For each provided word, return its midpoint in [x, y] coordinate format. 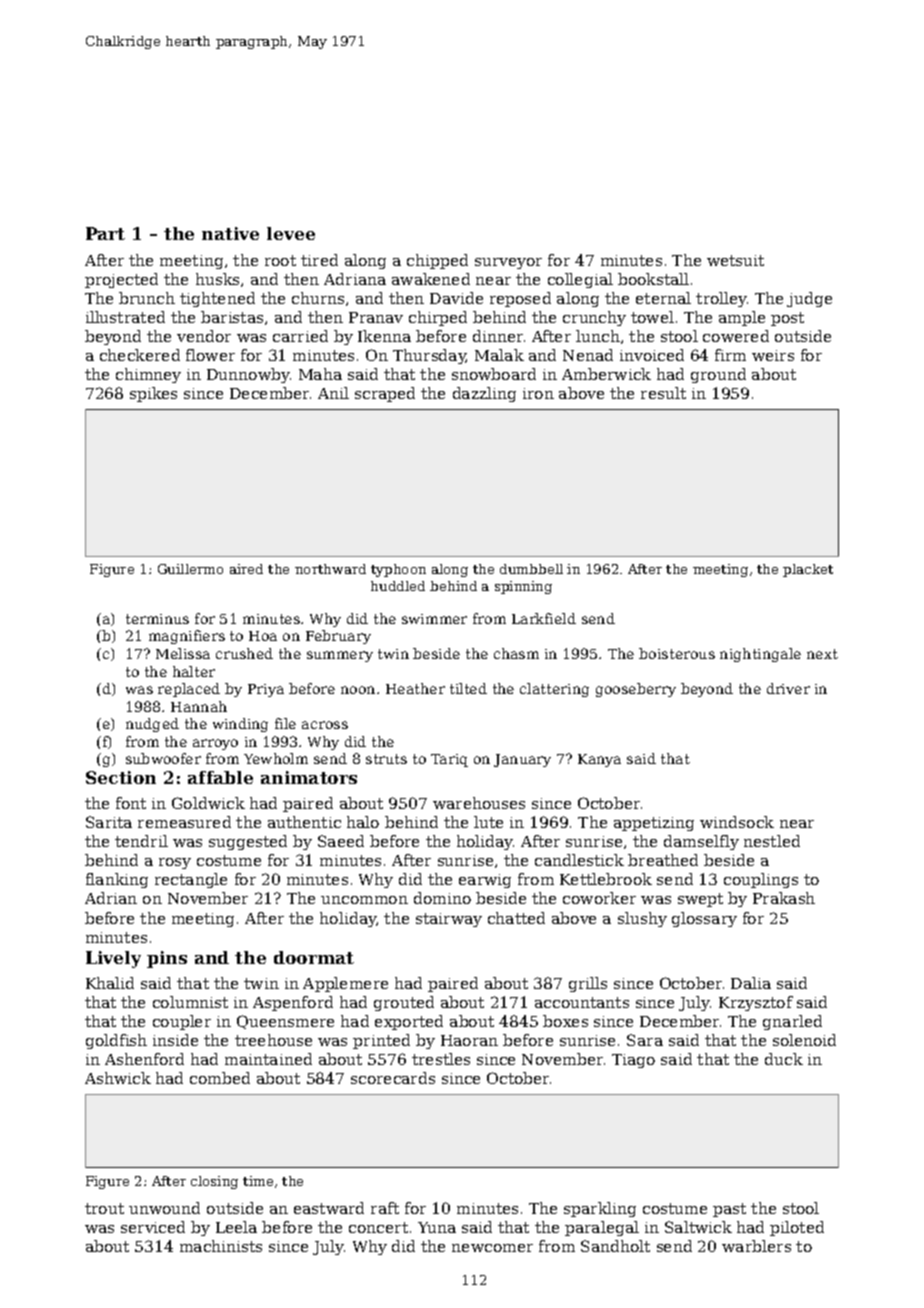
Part [105, 233]
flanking [117, 880]
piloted [797, 1228]
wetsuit [735, 260]
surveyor [508, 263]
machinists [221, 1246]
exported [409, 1022]
